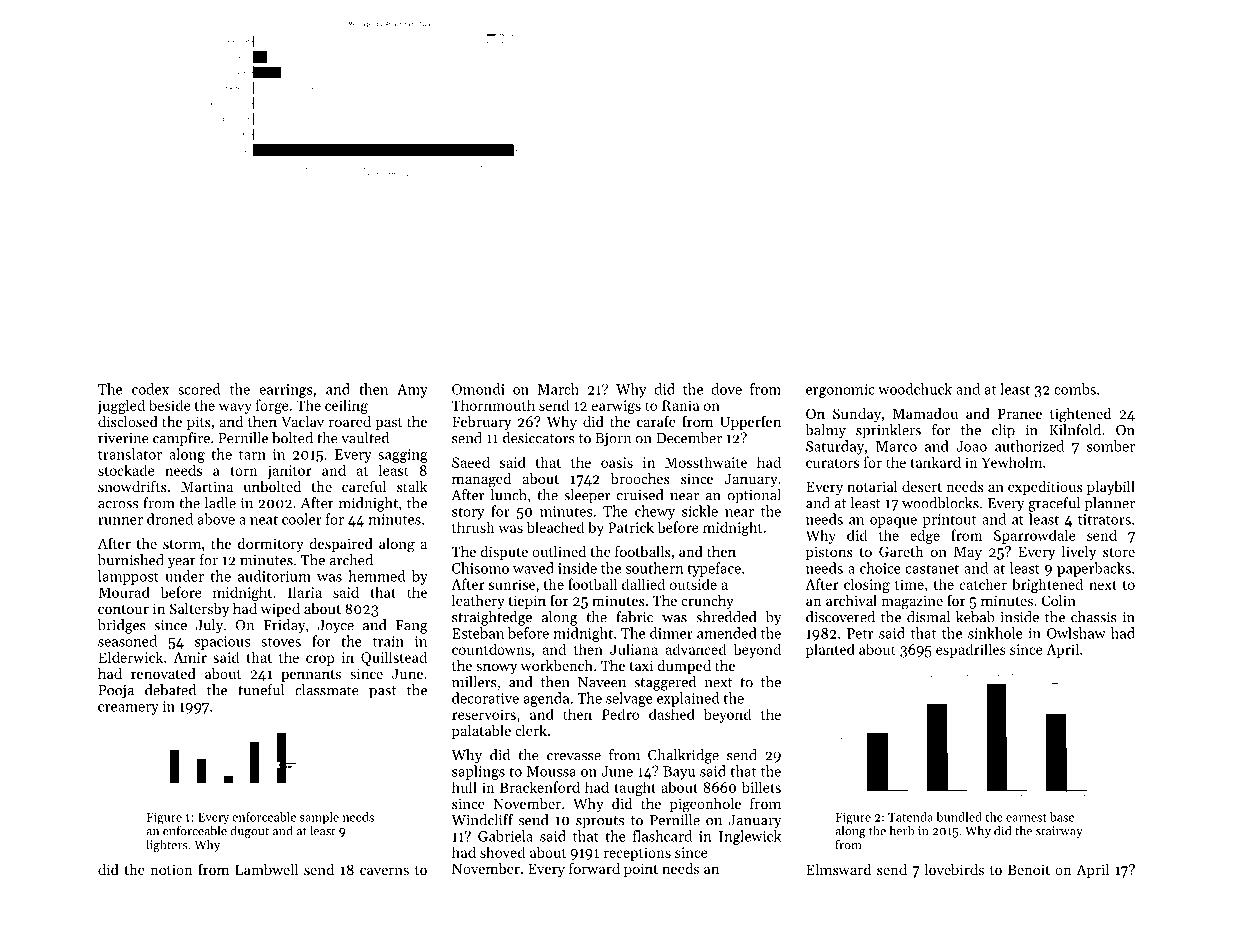  Describe the element at coordinates (594, 868) in the screenshot. I see `forward` at that location.
